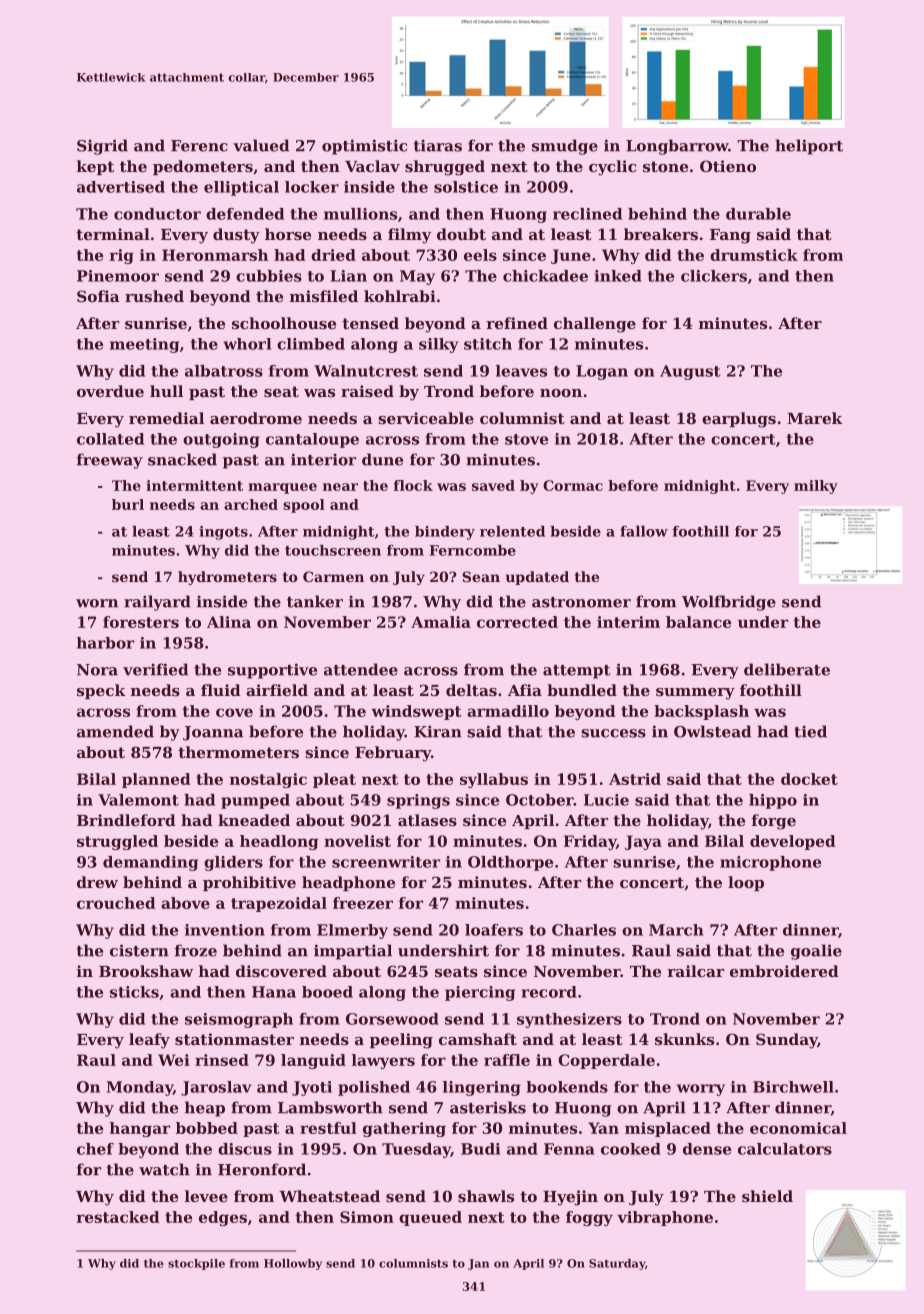 The image size is (924, 1314). What do you see at coordinates (236, 236) in the page?
I see `dusty` at bounding box center [236, 236].
